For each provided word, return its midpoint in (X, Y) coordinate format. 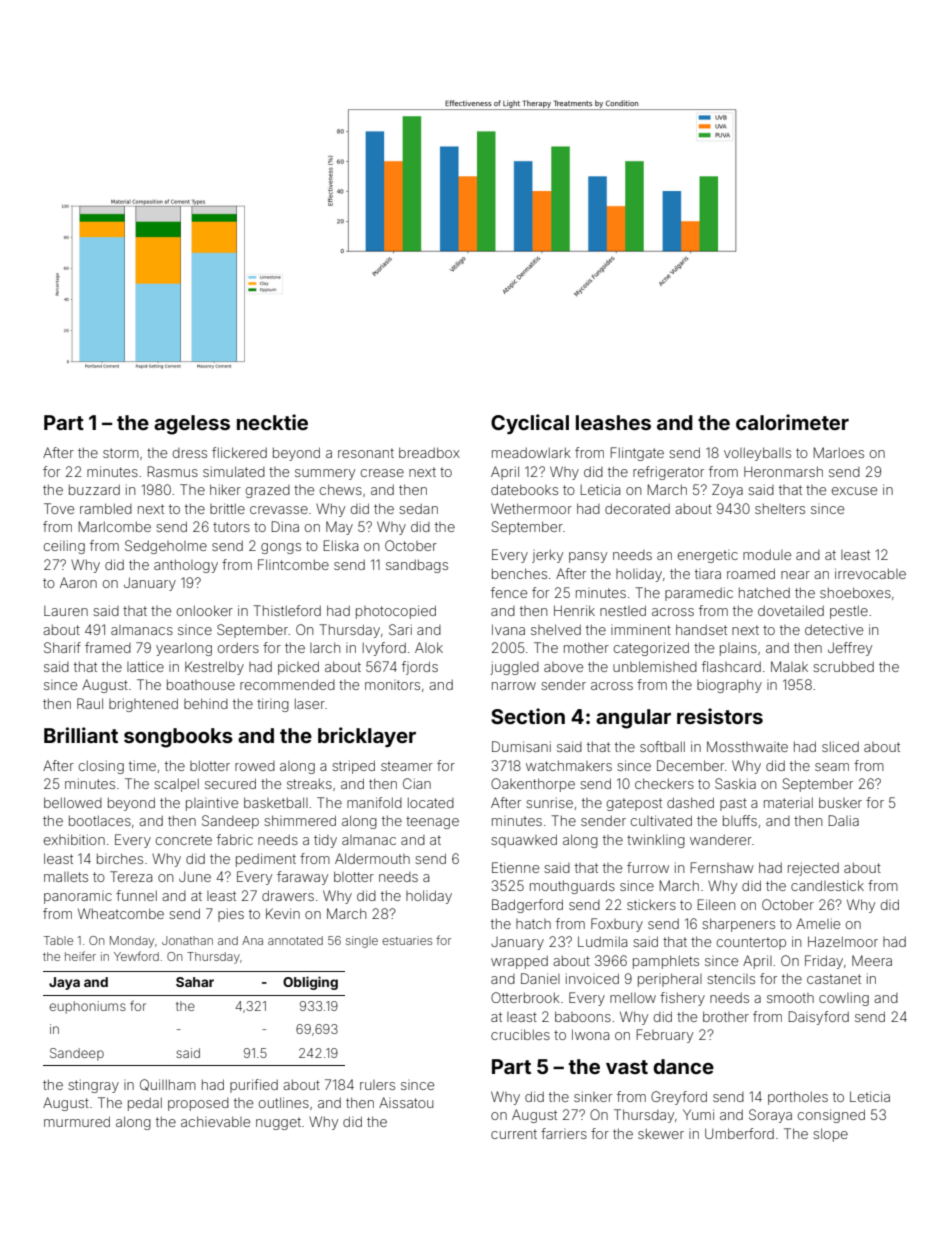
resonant (366, 453)
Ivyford (384, 649)
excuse (854, 491)
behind (206, 703)
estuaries (407, 940)
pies (231, 915)
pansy (588, 557)
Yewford (136, 956)
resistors (720, 716)
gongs (281, 548)
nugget (278, 1123)
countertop (751, 943)
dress (190, 453)
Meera (872, 960)
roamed (751, 573)
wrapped (519, 962)
